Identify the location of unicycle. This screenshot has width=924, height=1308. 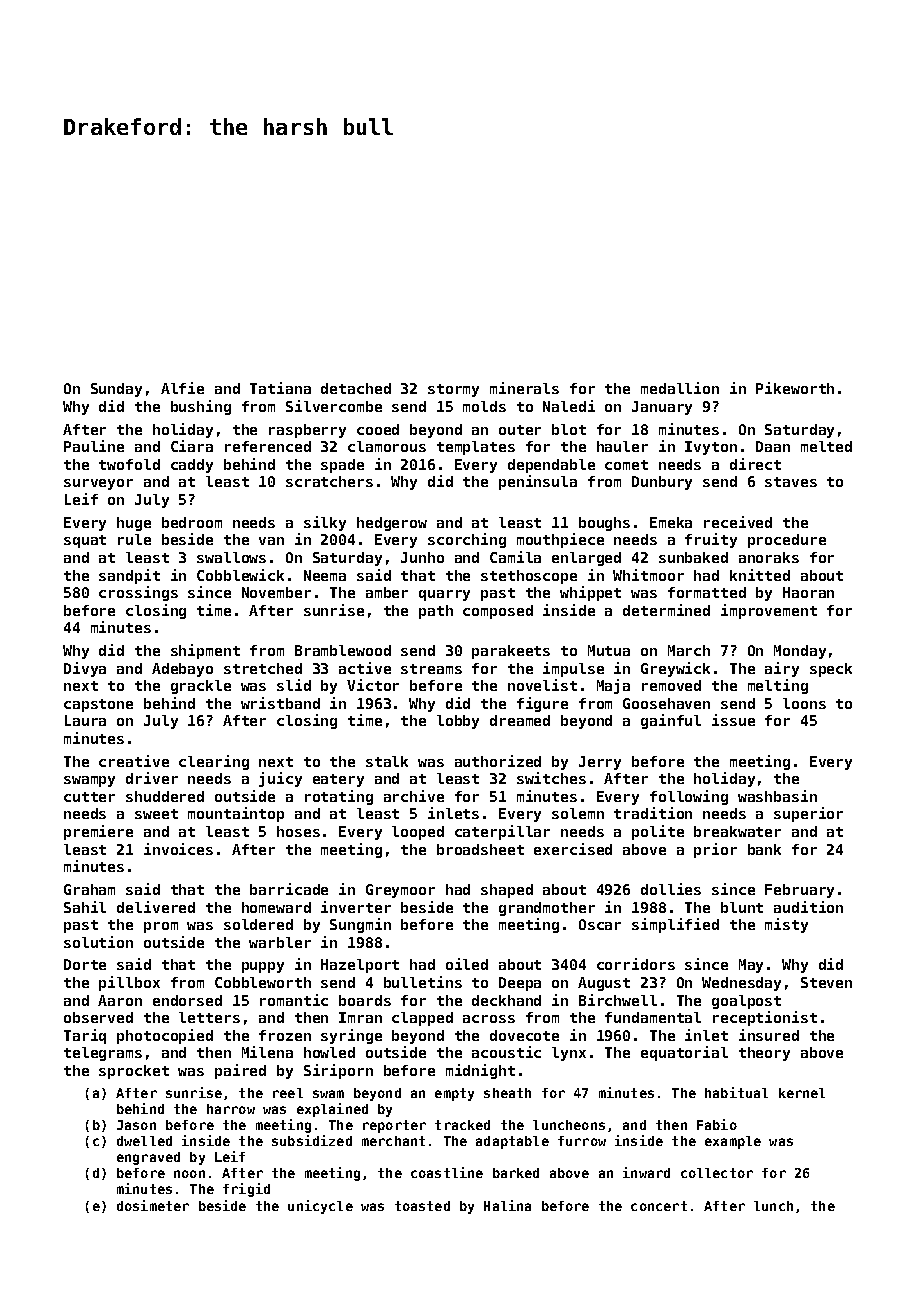
(320, 1207).
